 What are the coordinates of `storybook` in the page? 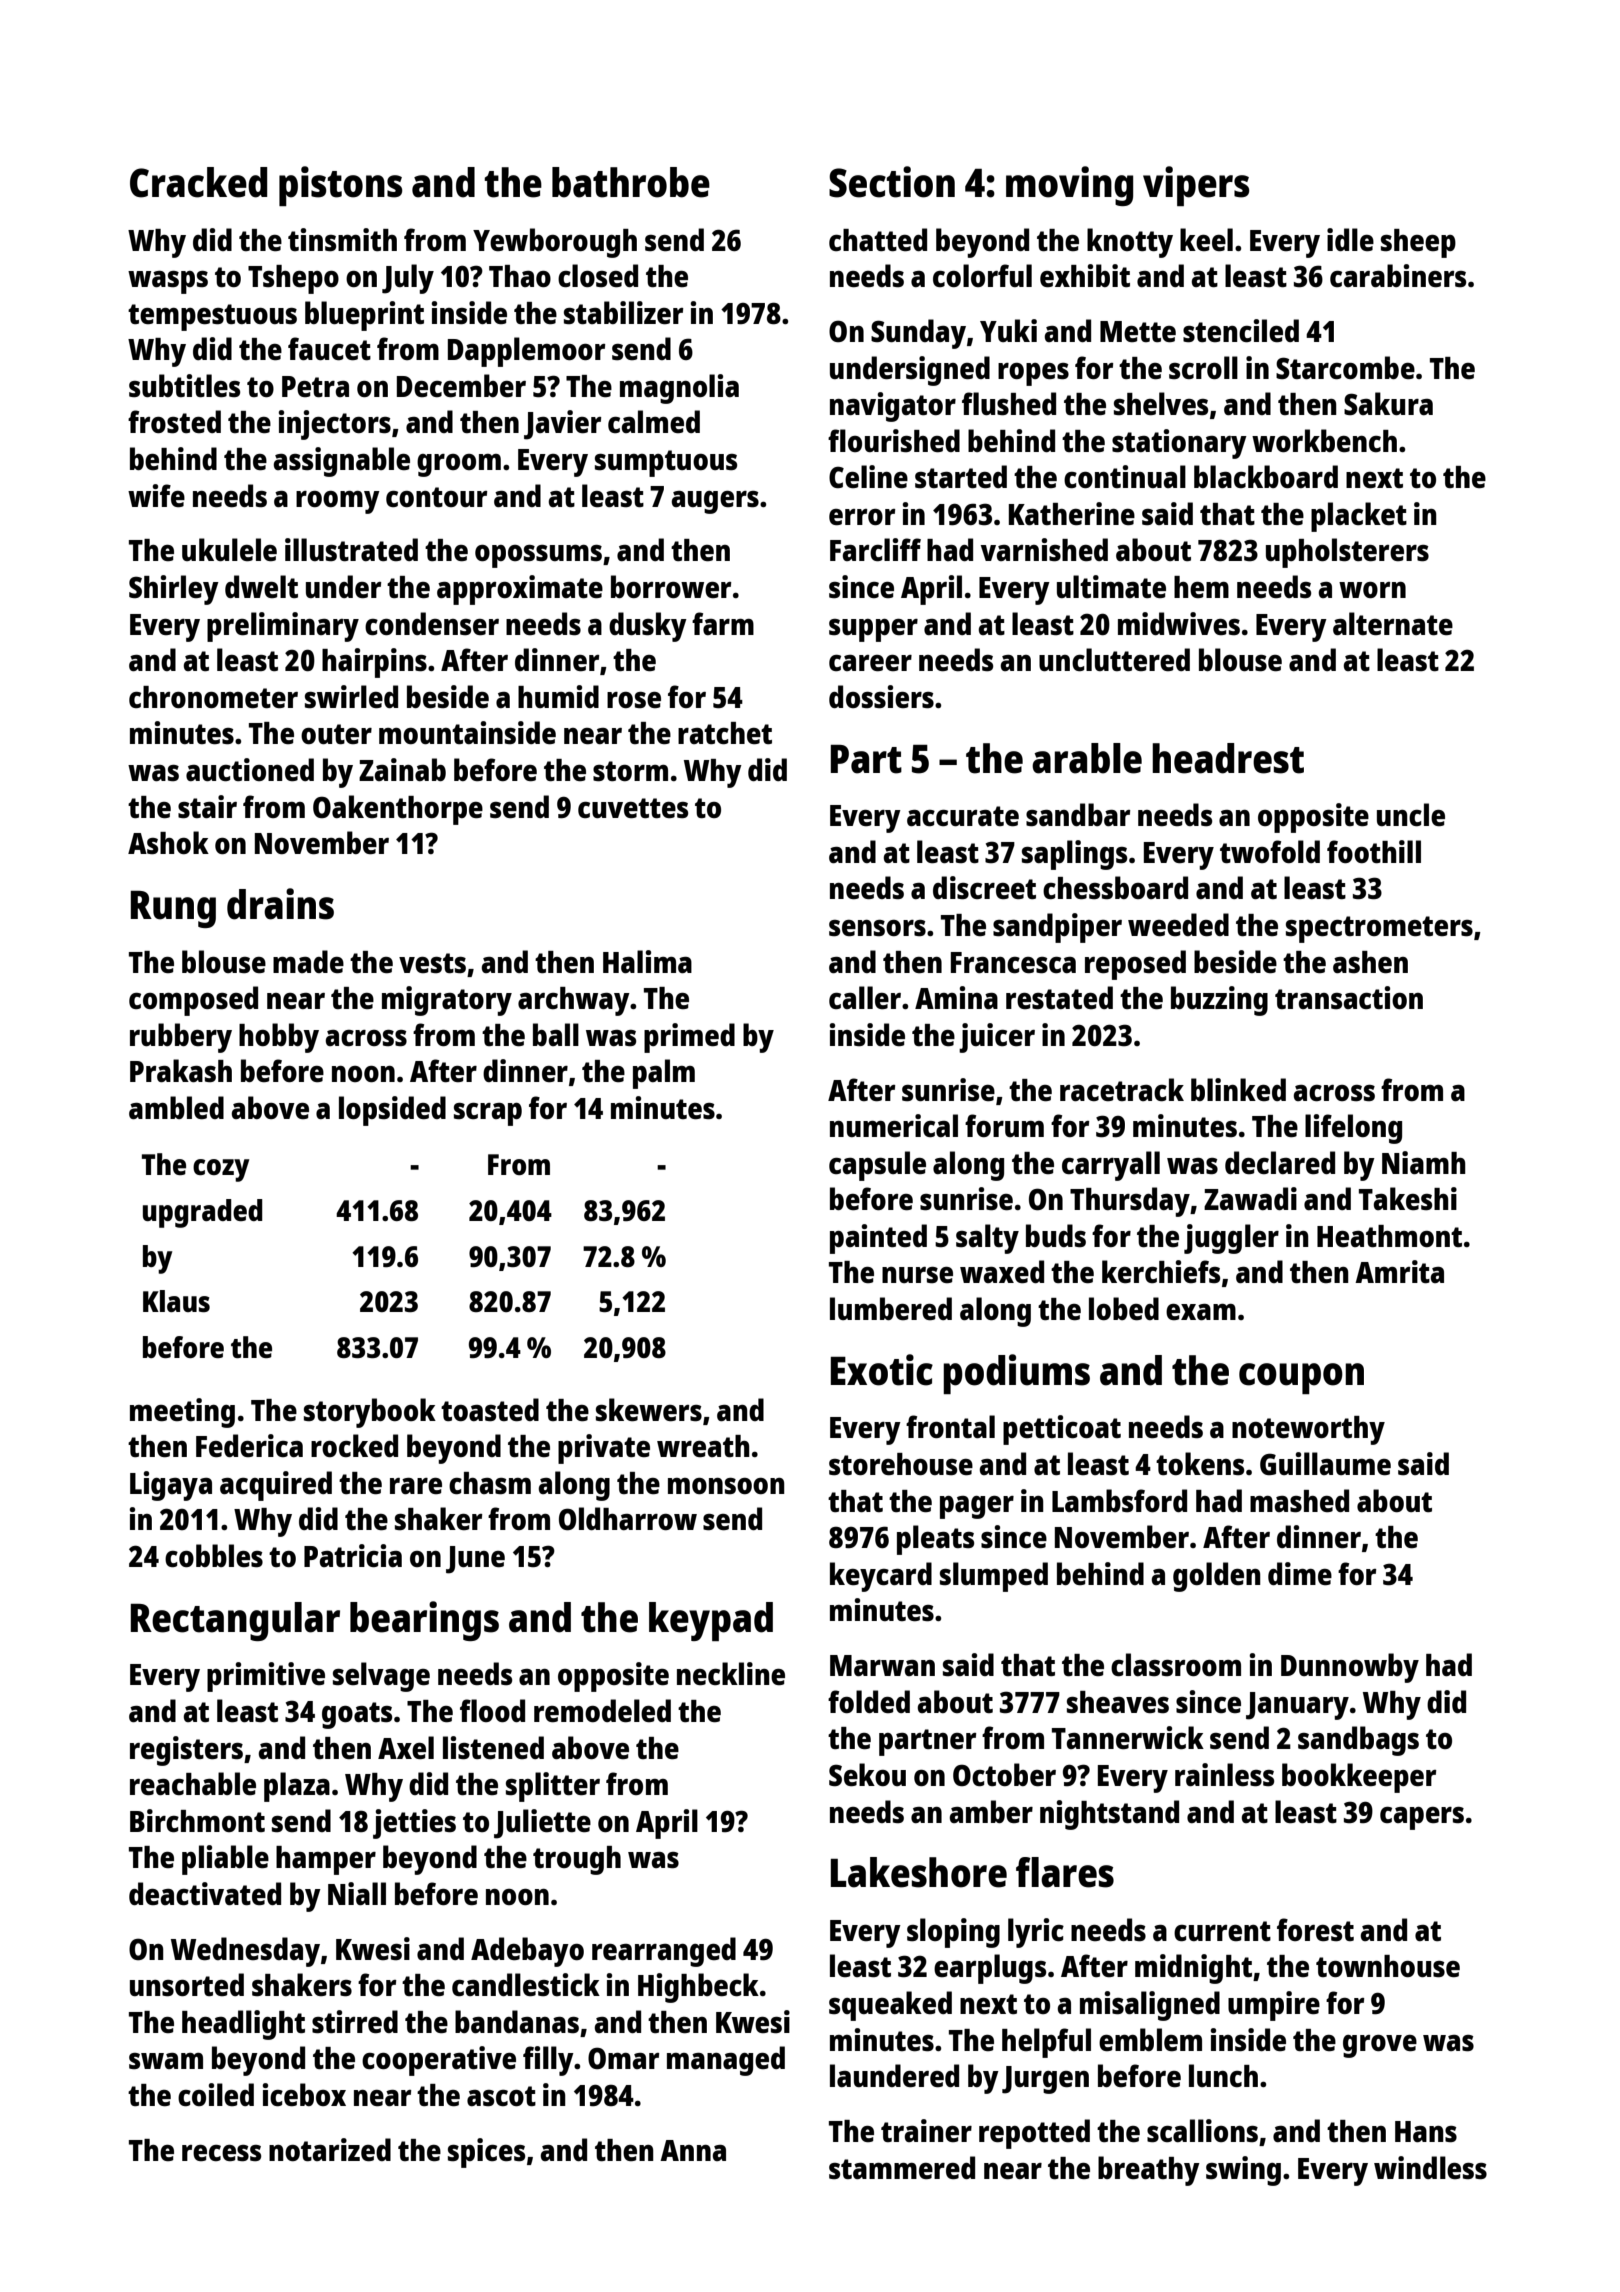 It's located at (370, 1413).
